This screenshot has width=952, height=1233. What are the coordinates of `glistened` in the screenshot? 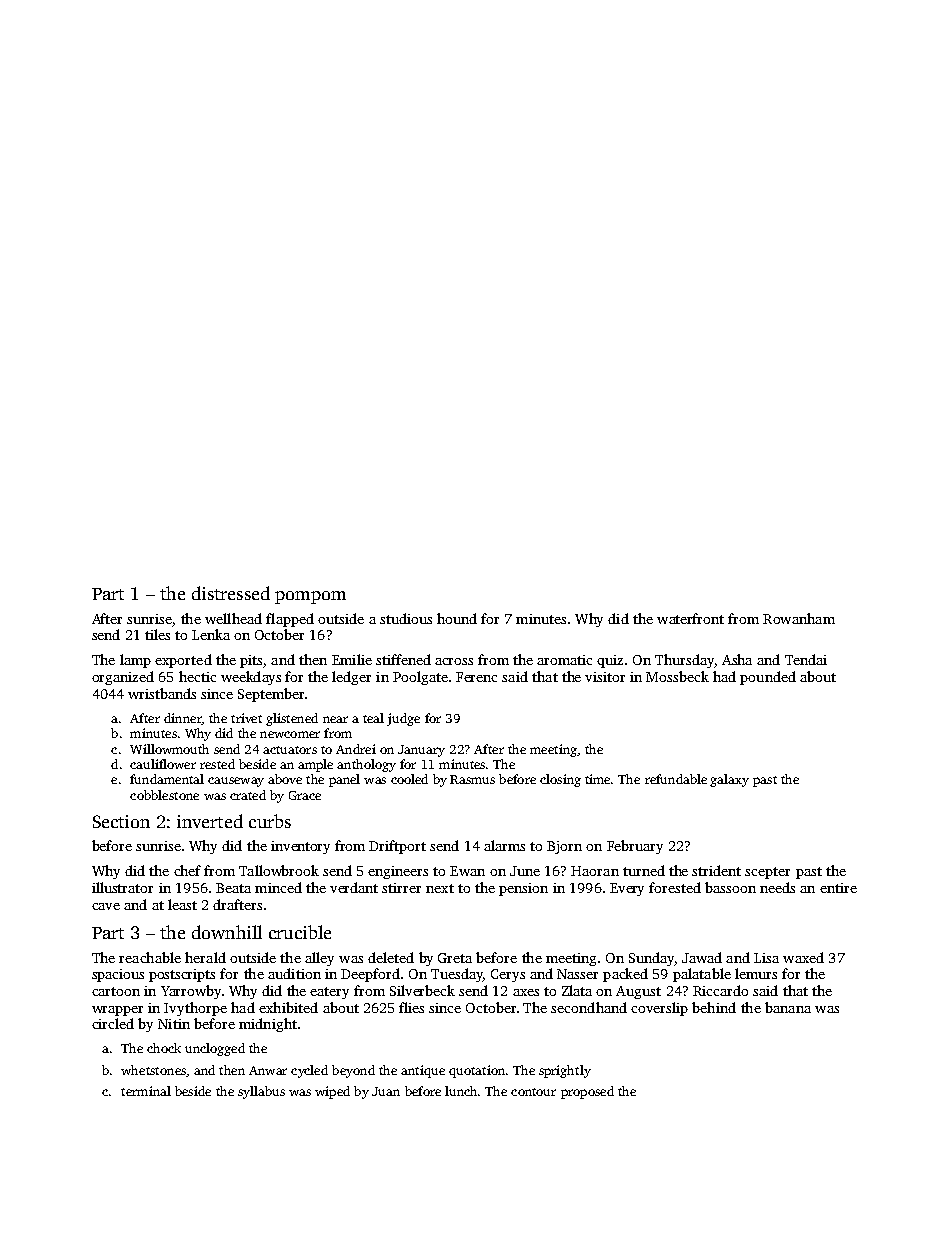 It's located at (292, 719).
